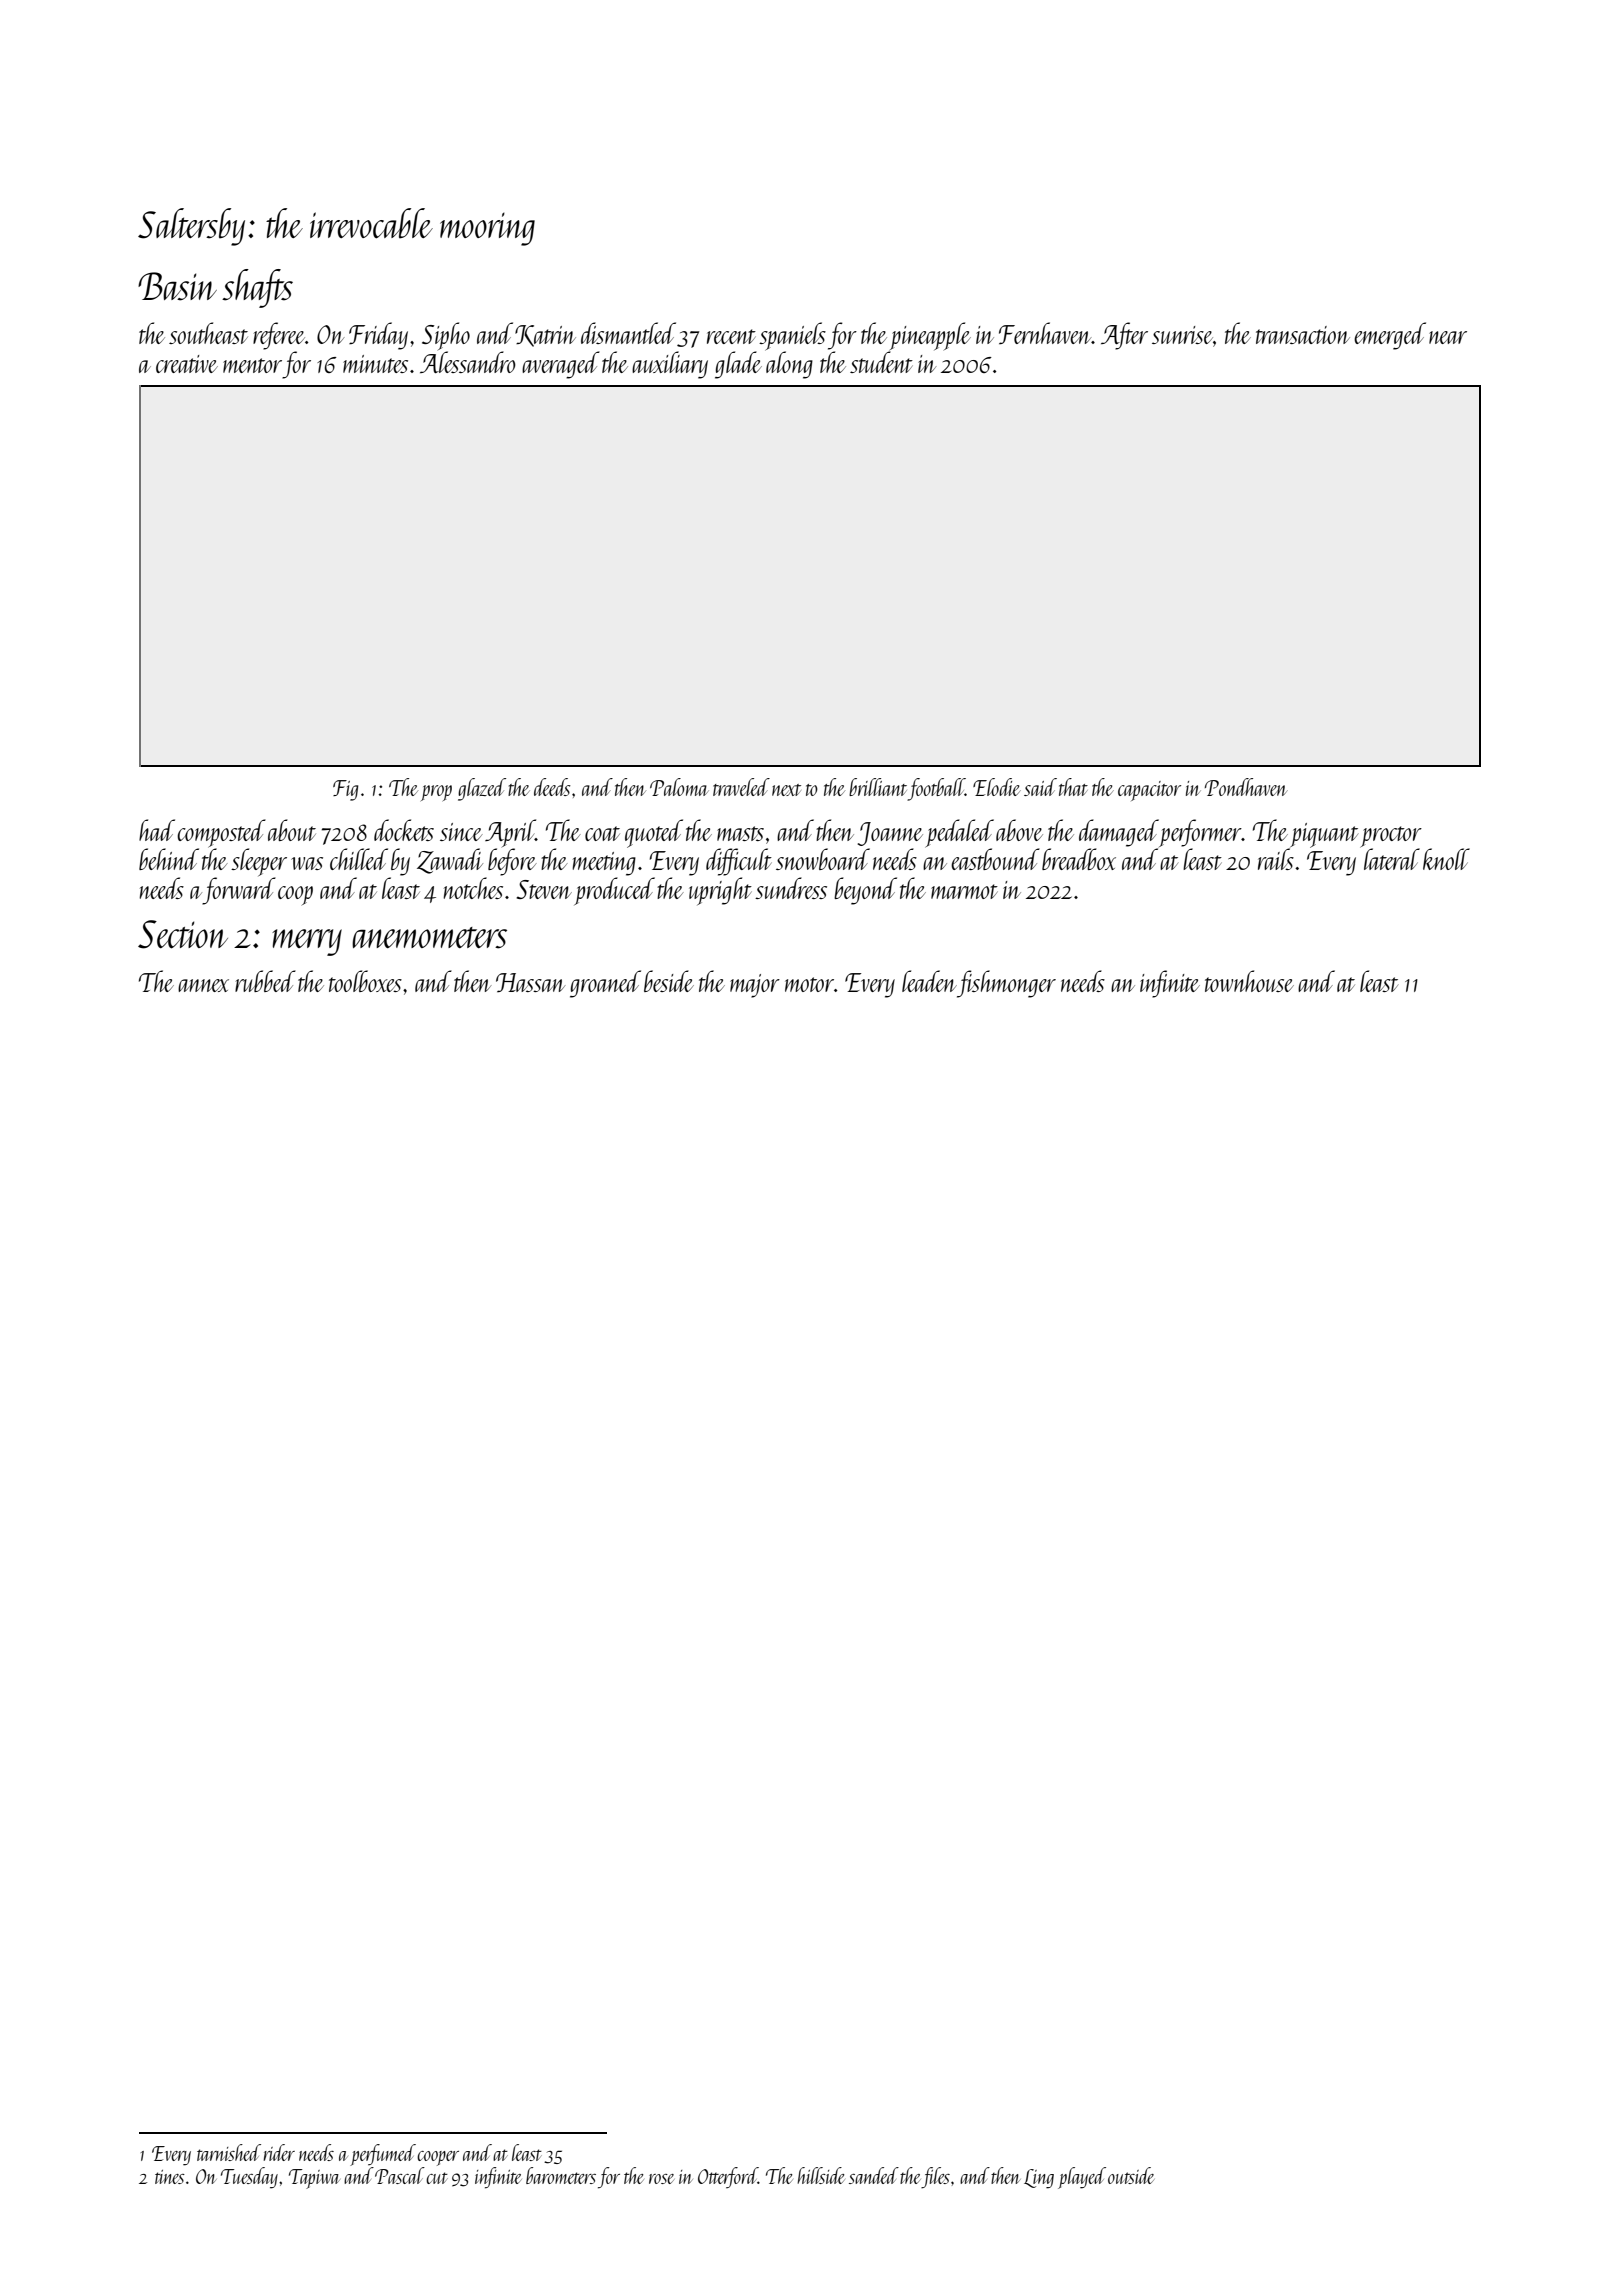  Describe the element at coordinates (1073, 787) in the document. I see `that` at that location.
